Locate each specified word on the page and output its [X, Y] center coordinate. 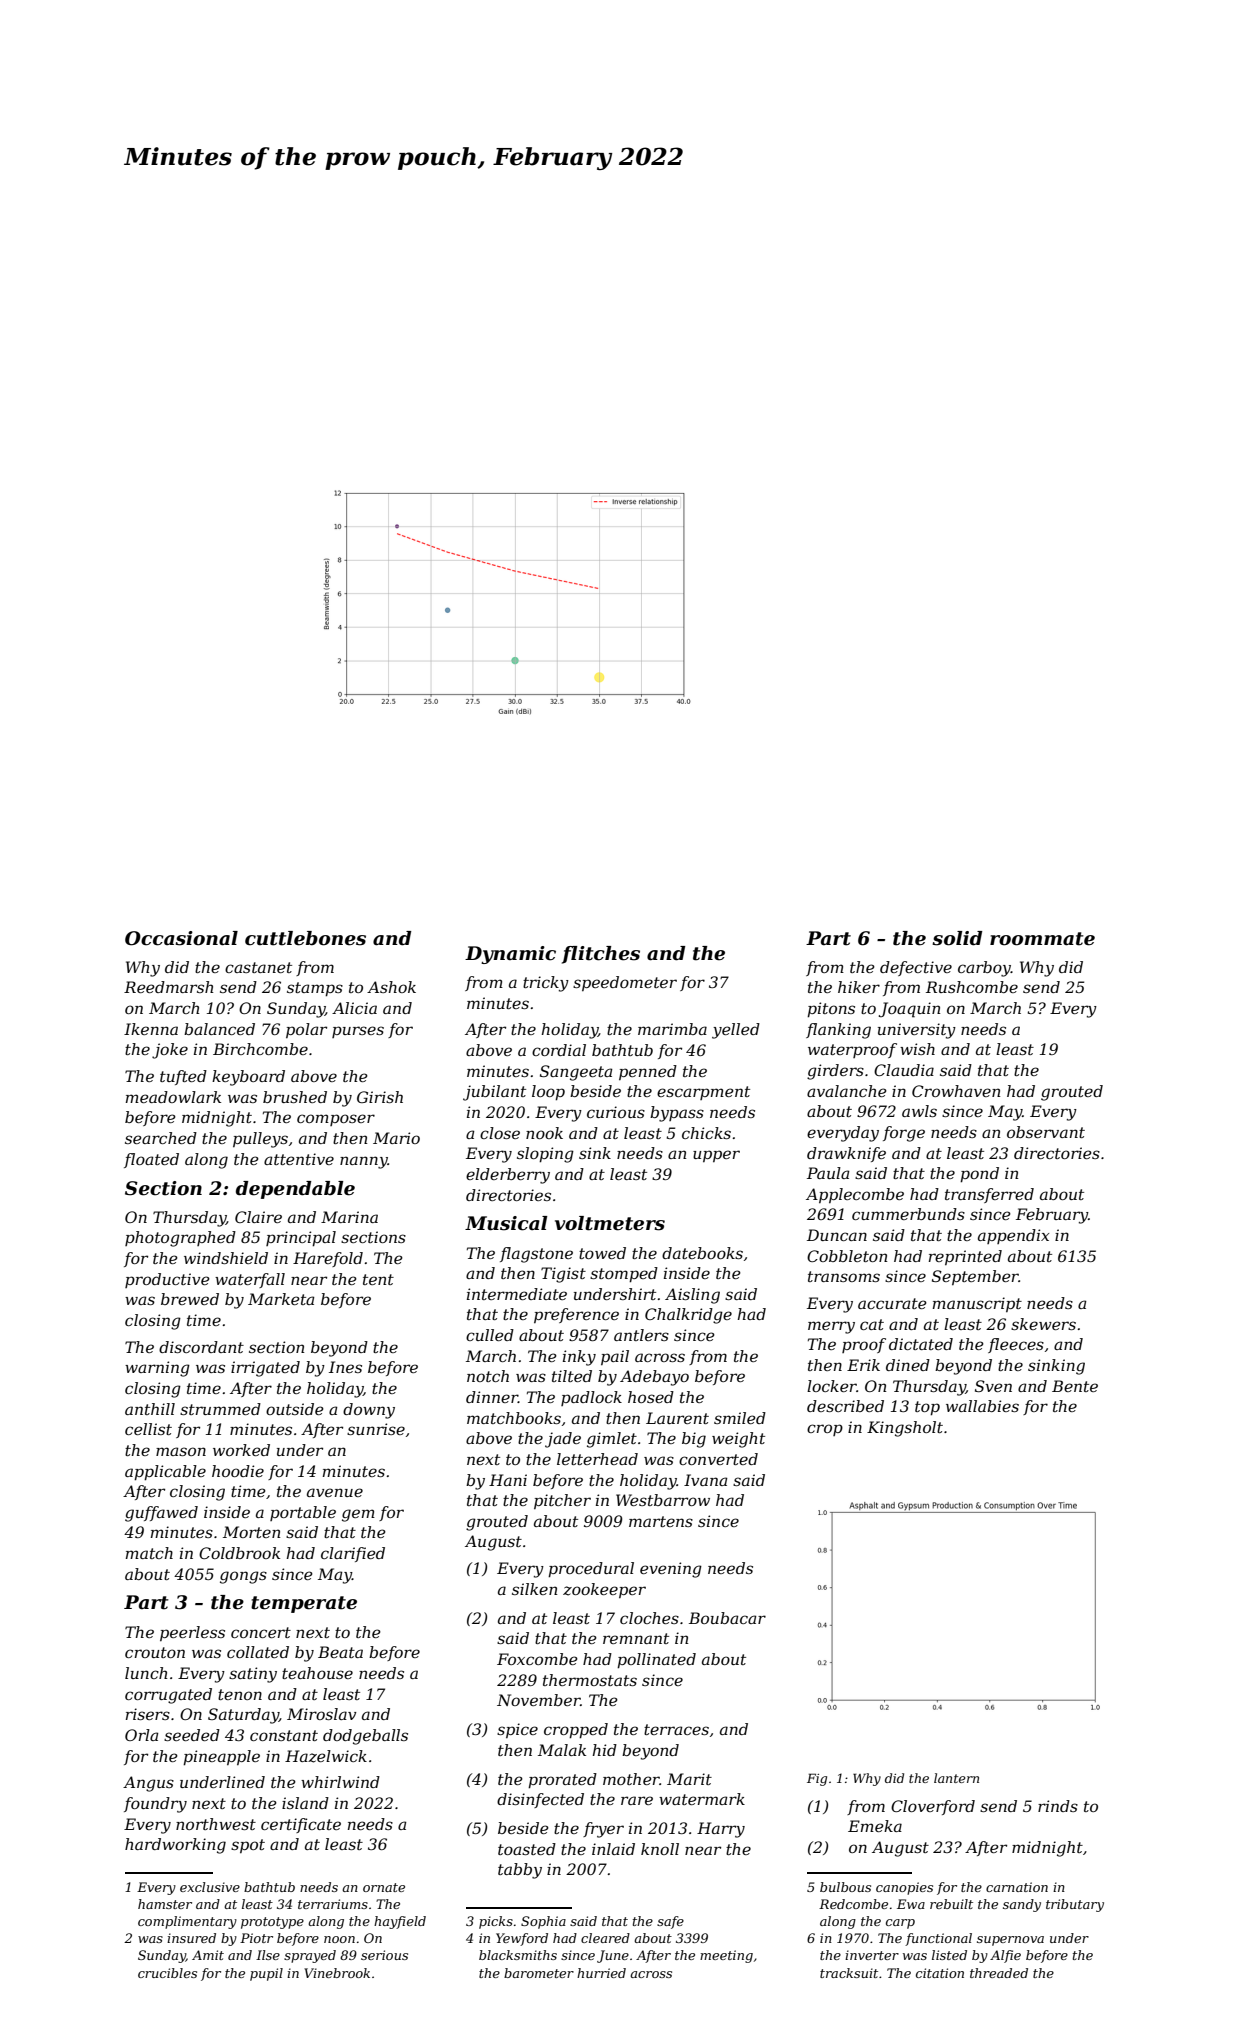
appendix [1013, 1236]
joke [170, 1051]
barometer [539, 1973]
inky [579, 1358]
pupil [266, 1974]
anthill [150, 1409]
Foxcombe [537, 1659]
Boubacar [727, 1618]
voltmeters [610, 1223]
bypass [677, 1114]
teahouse [317, 1673]
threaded [999, 1973]
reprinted [965, 1257]
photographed [180, 1239]
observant [1046, 1132]
